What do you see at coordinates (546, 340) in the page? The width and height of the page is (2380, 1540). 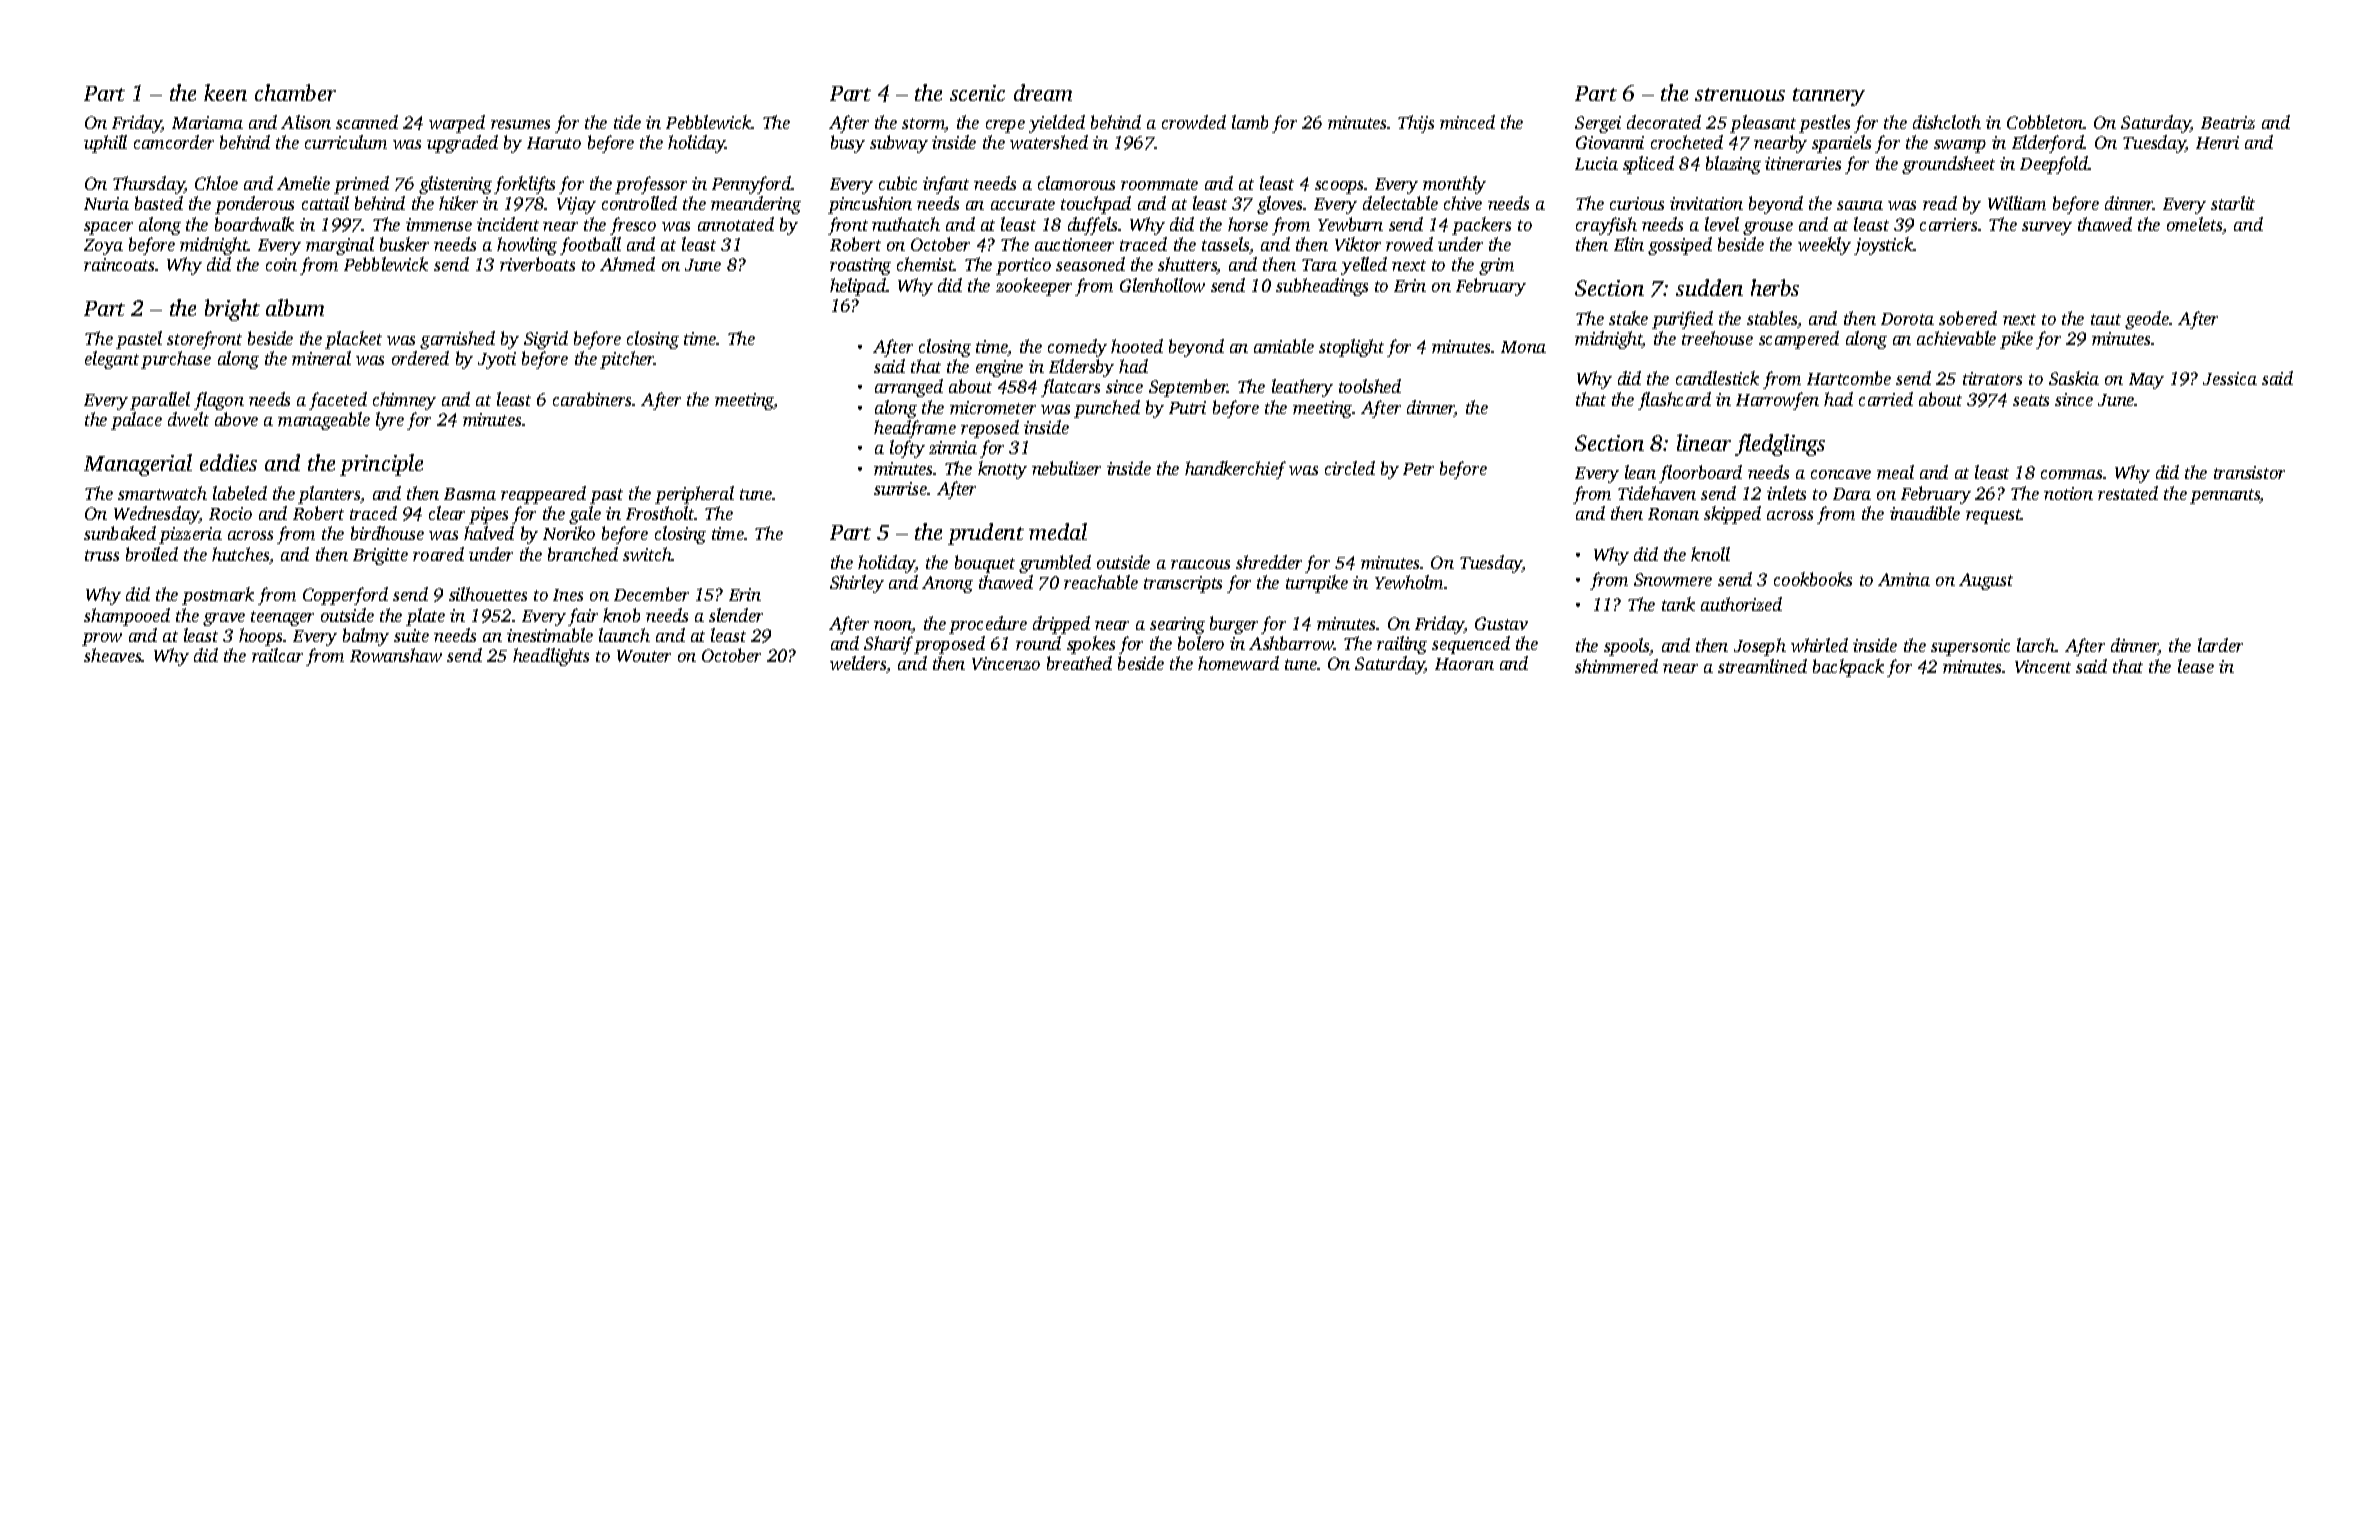 I see `Sigrid` at bounding box center [546, 340].
